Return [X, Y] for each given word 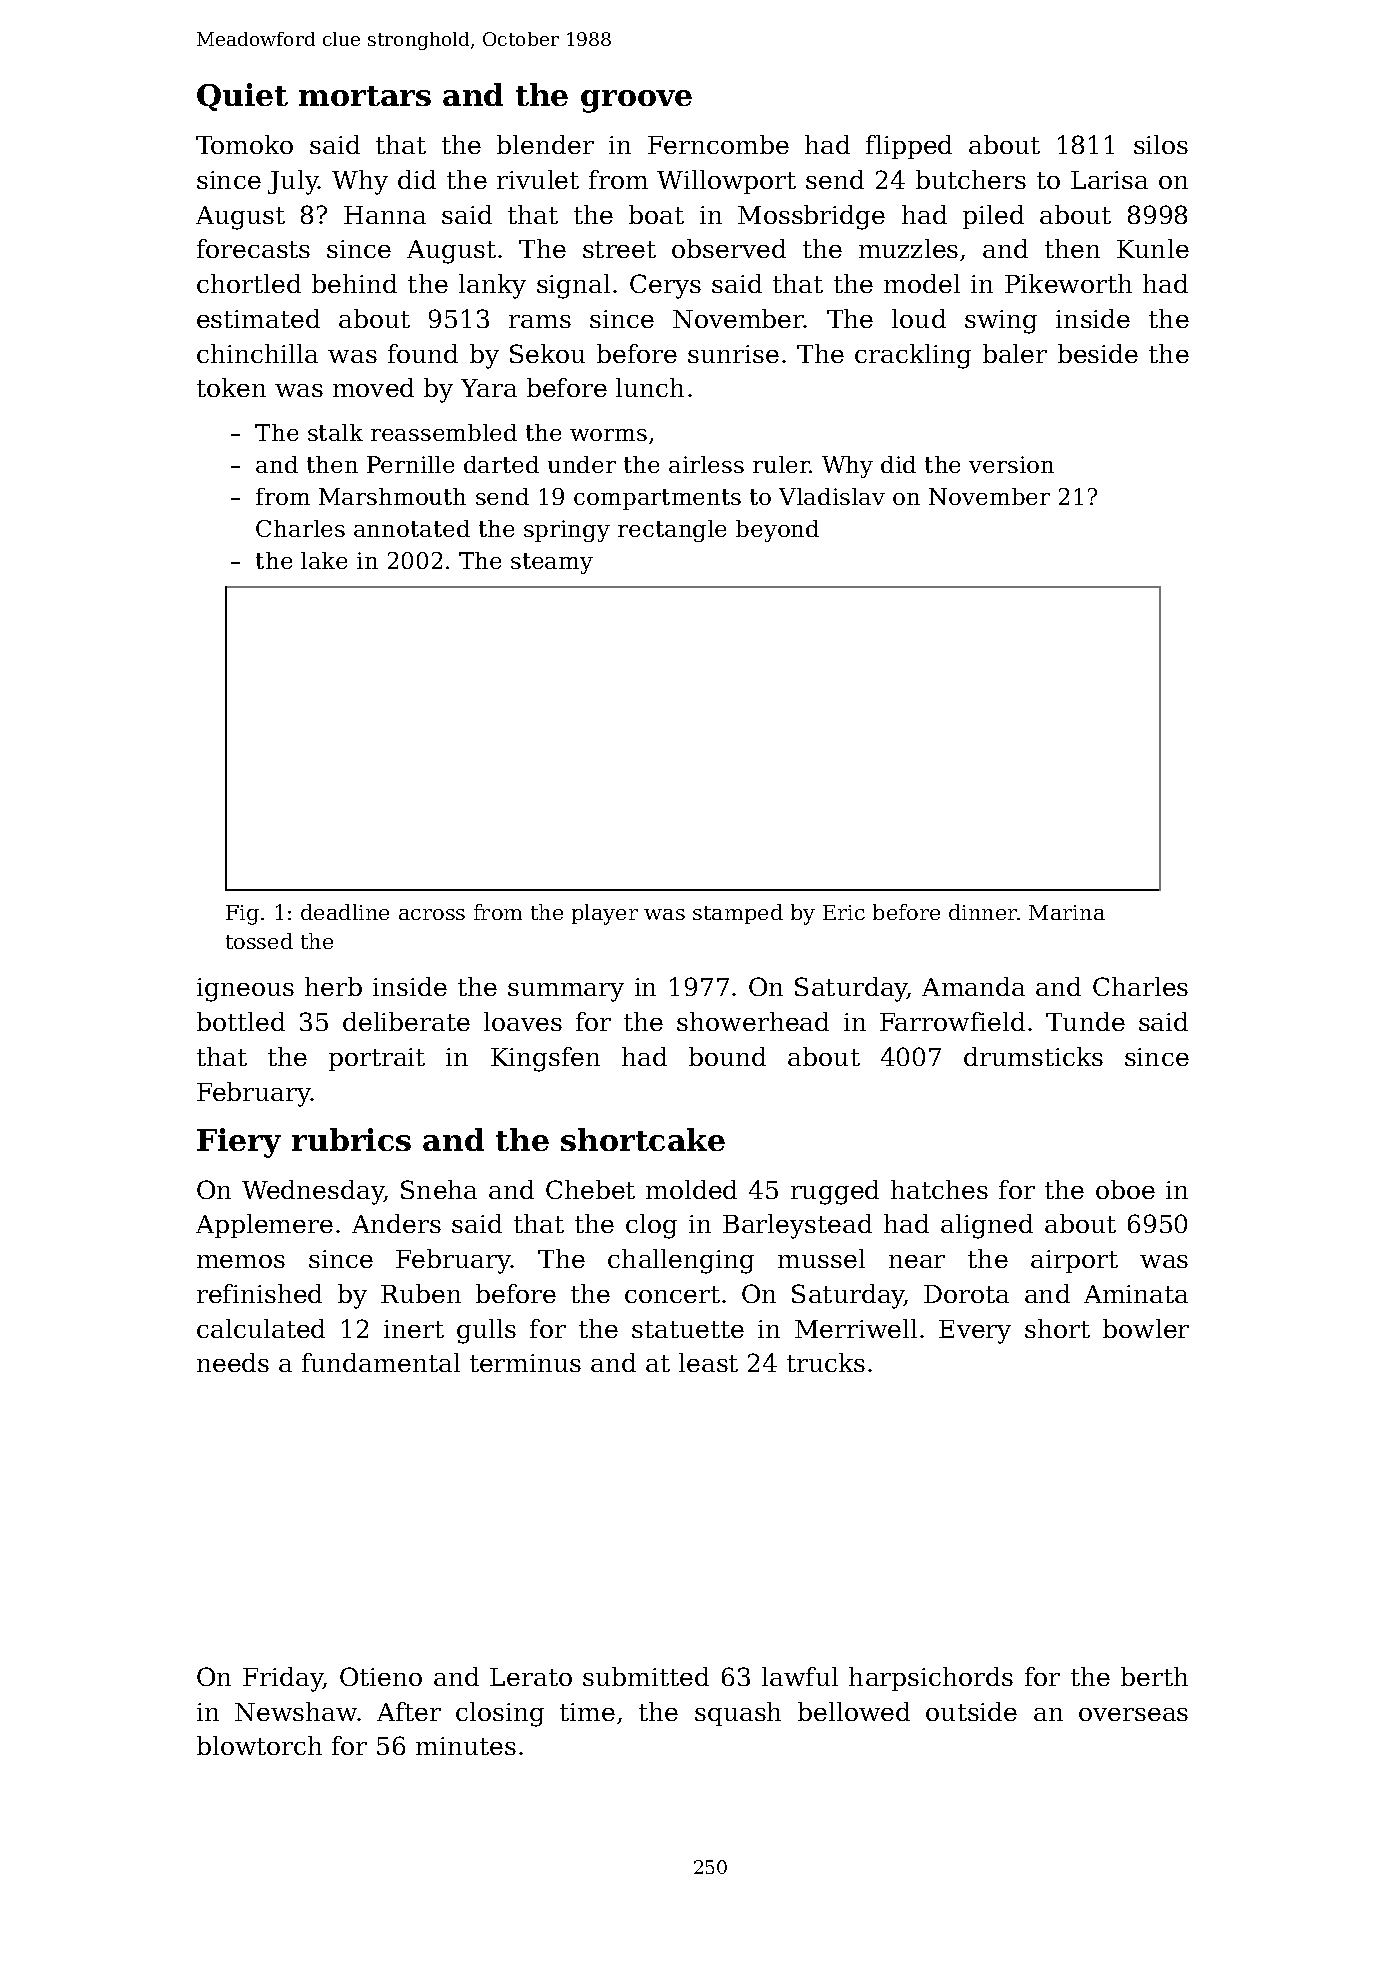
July [293, 182]
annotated [412, 528]
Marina [1067, 912]
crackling [913, 356]
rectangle [672, 531]
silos [1161, 144]
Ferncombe [718, 144]
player [605, 914]
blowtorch [259, 1745]
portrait [377, 1059]
